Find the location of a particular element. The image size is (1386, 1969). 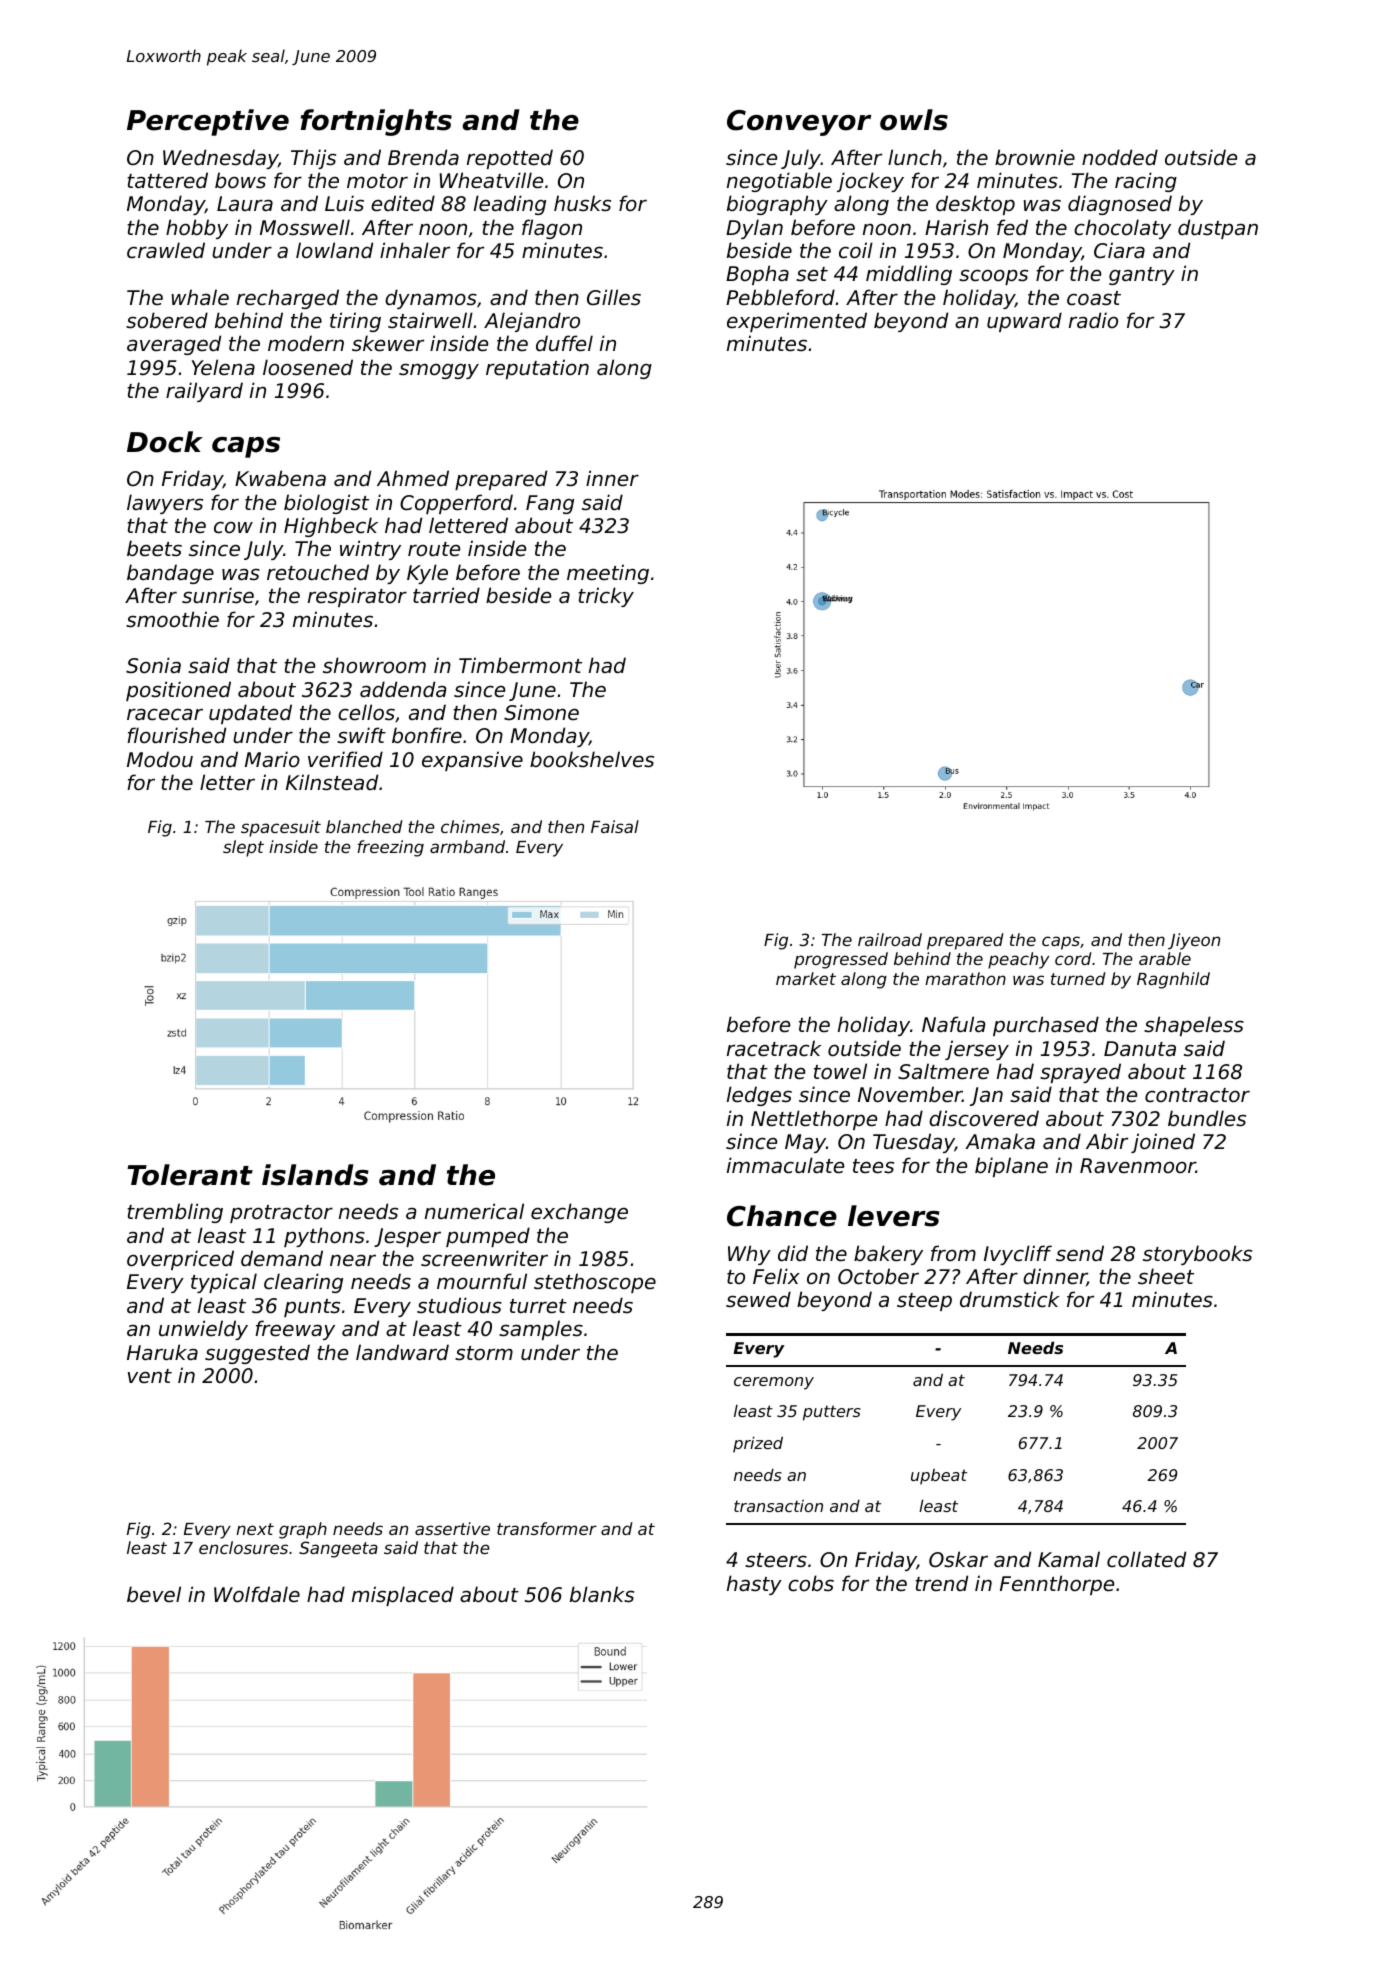

Faisal is located at coordinates (615, 826).
